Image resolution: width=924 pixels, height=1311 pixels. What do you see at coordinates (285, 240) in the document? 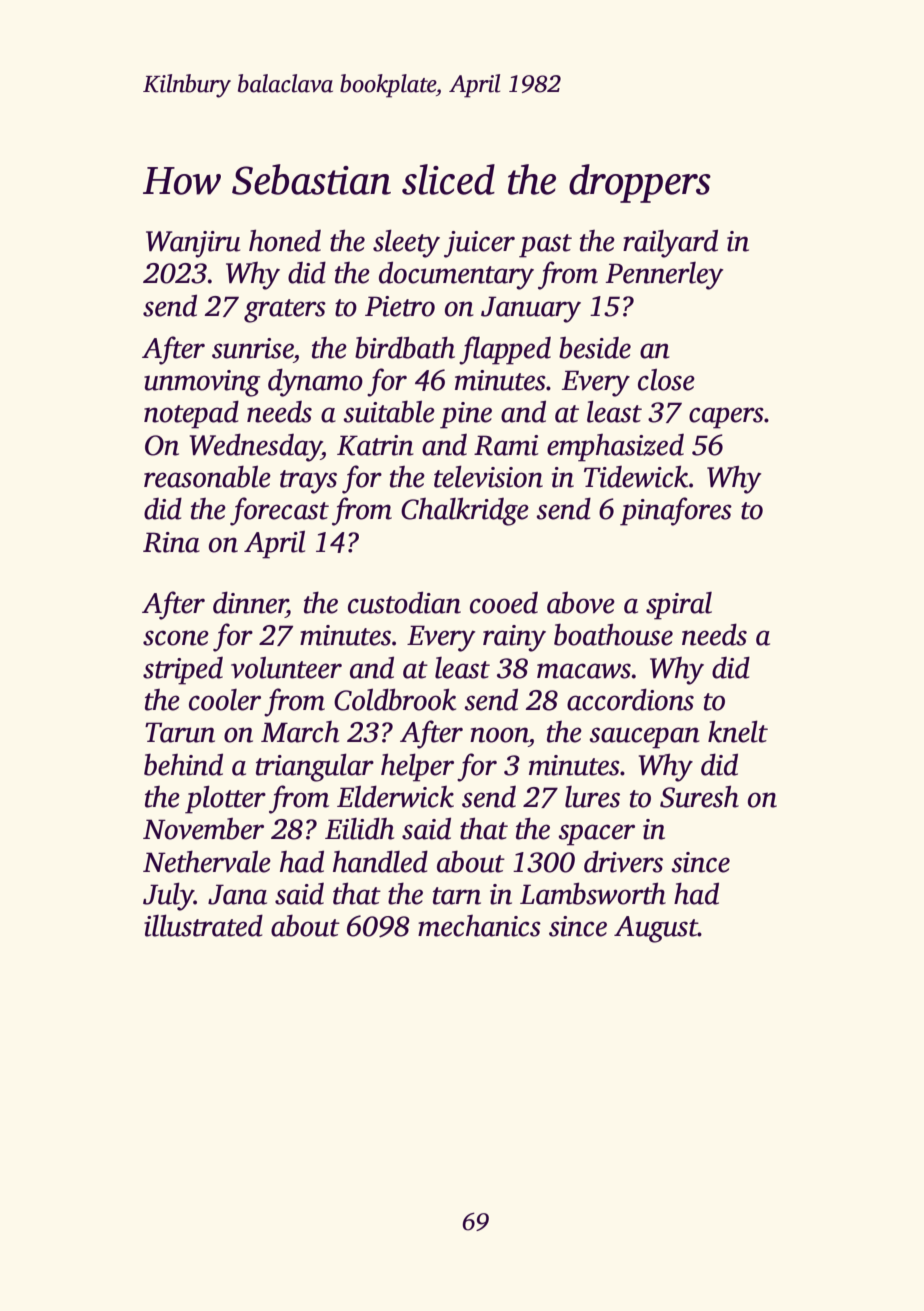
I see `honed` at bounding box center [285, 240].
